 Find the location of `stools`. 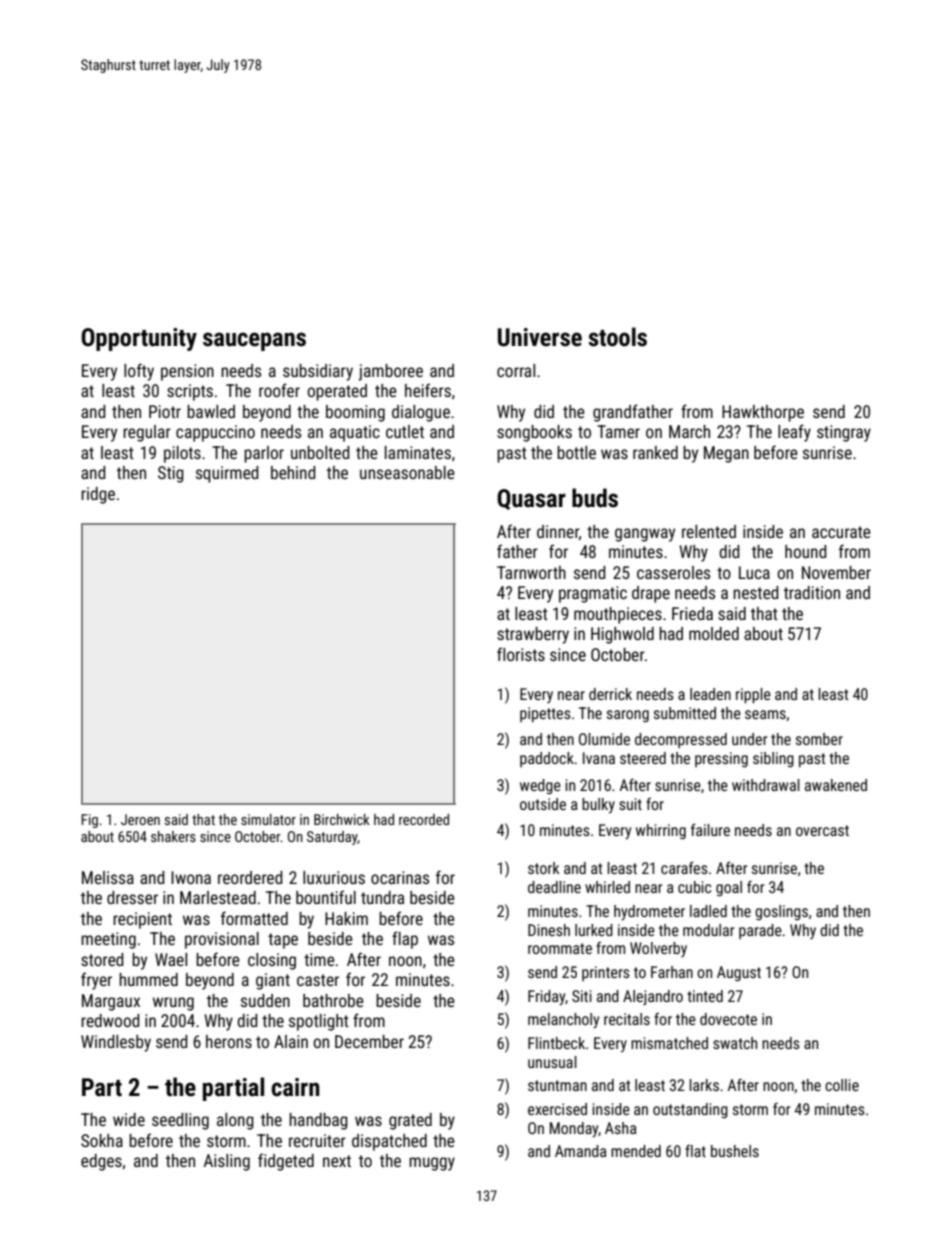

stools is located at coordinates (617, 337).
